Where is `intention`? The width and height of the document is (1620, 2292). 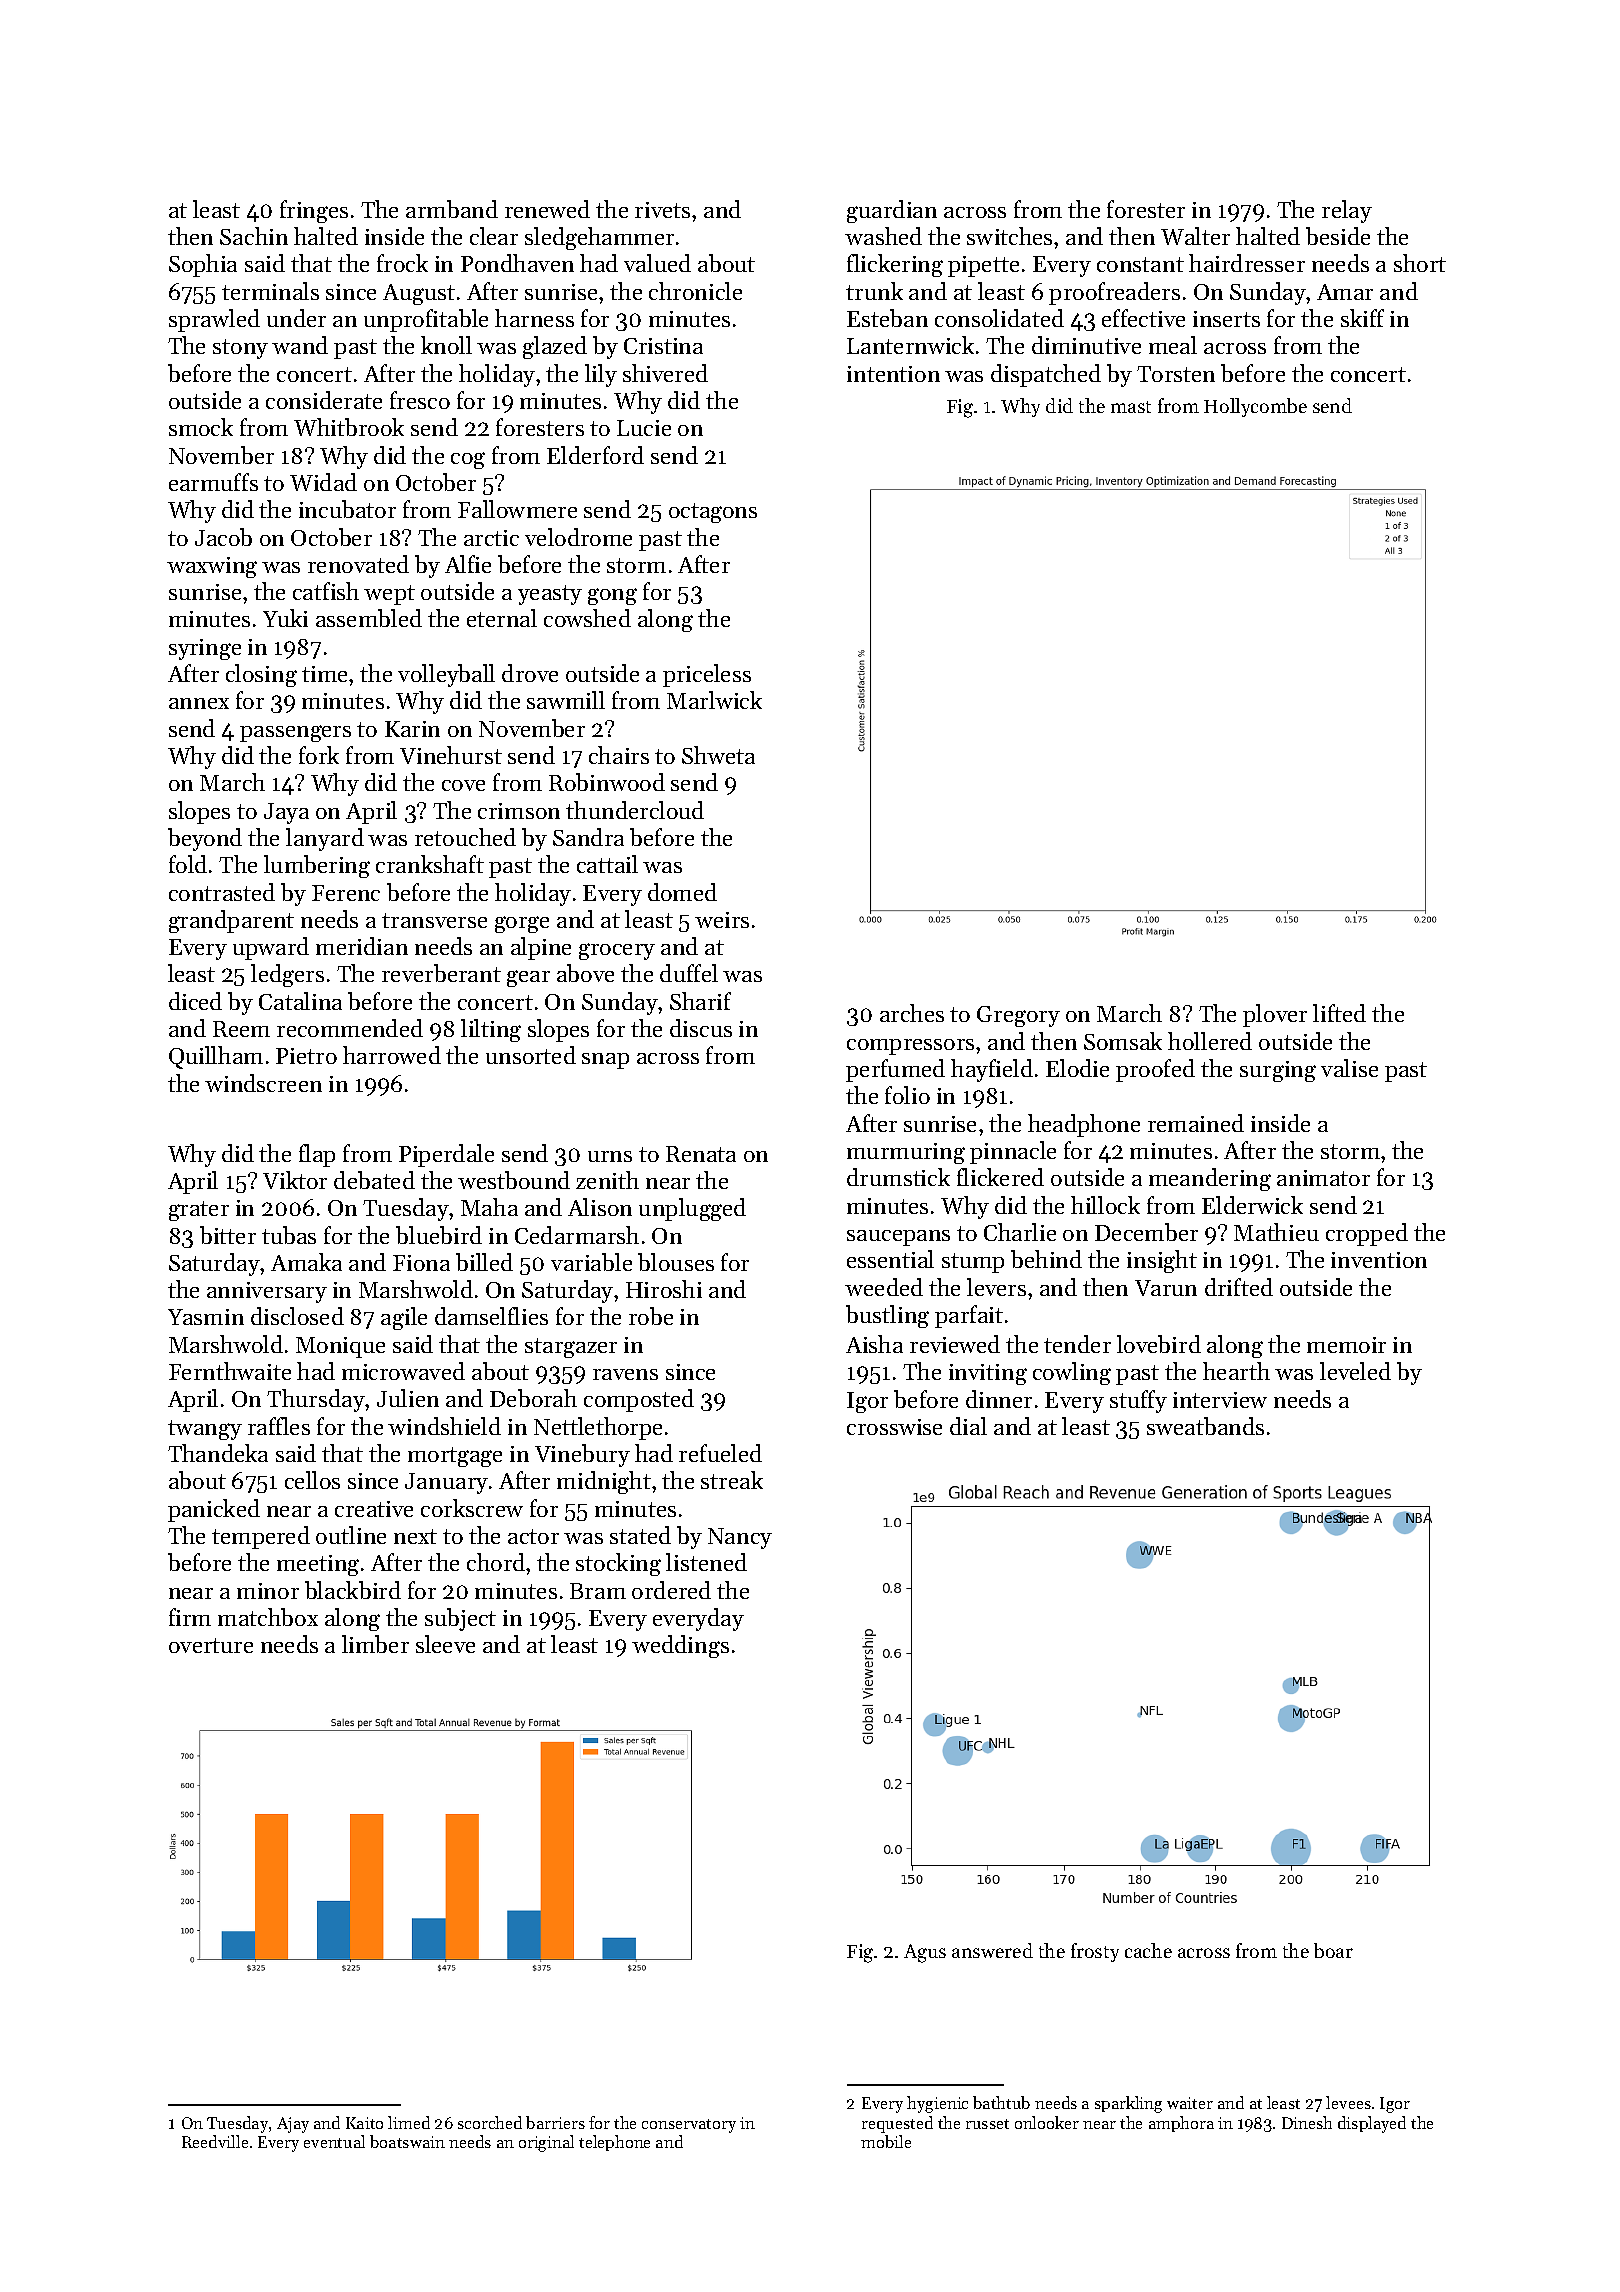
intention is located at coordinates (893, 374).
